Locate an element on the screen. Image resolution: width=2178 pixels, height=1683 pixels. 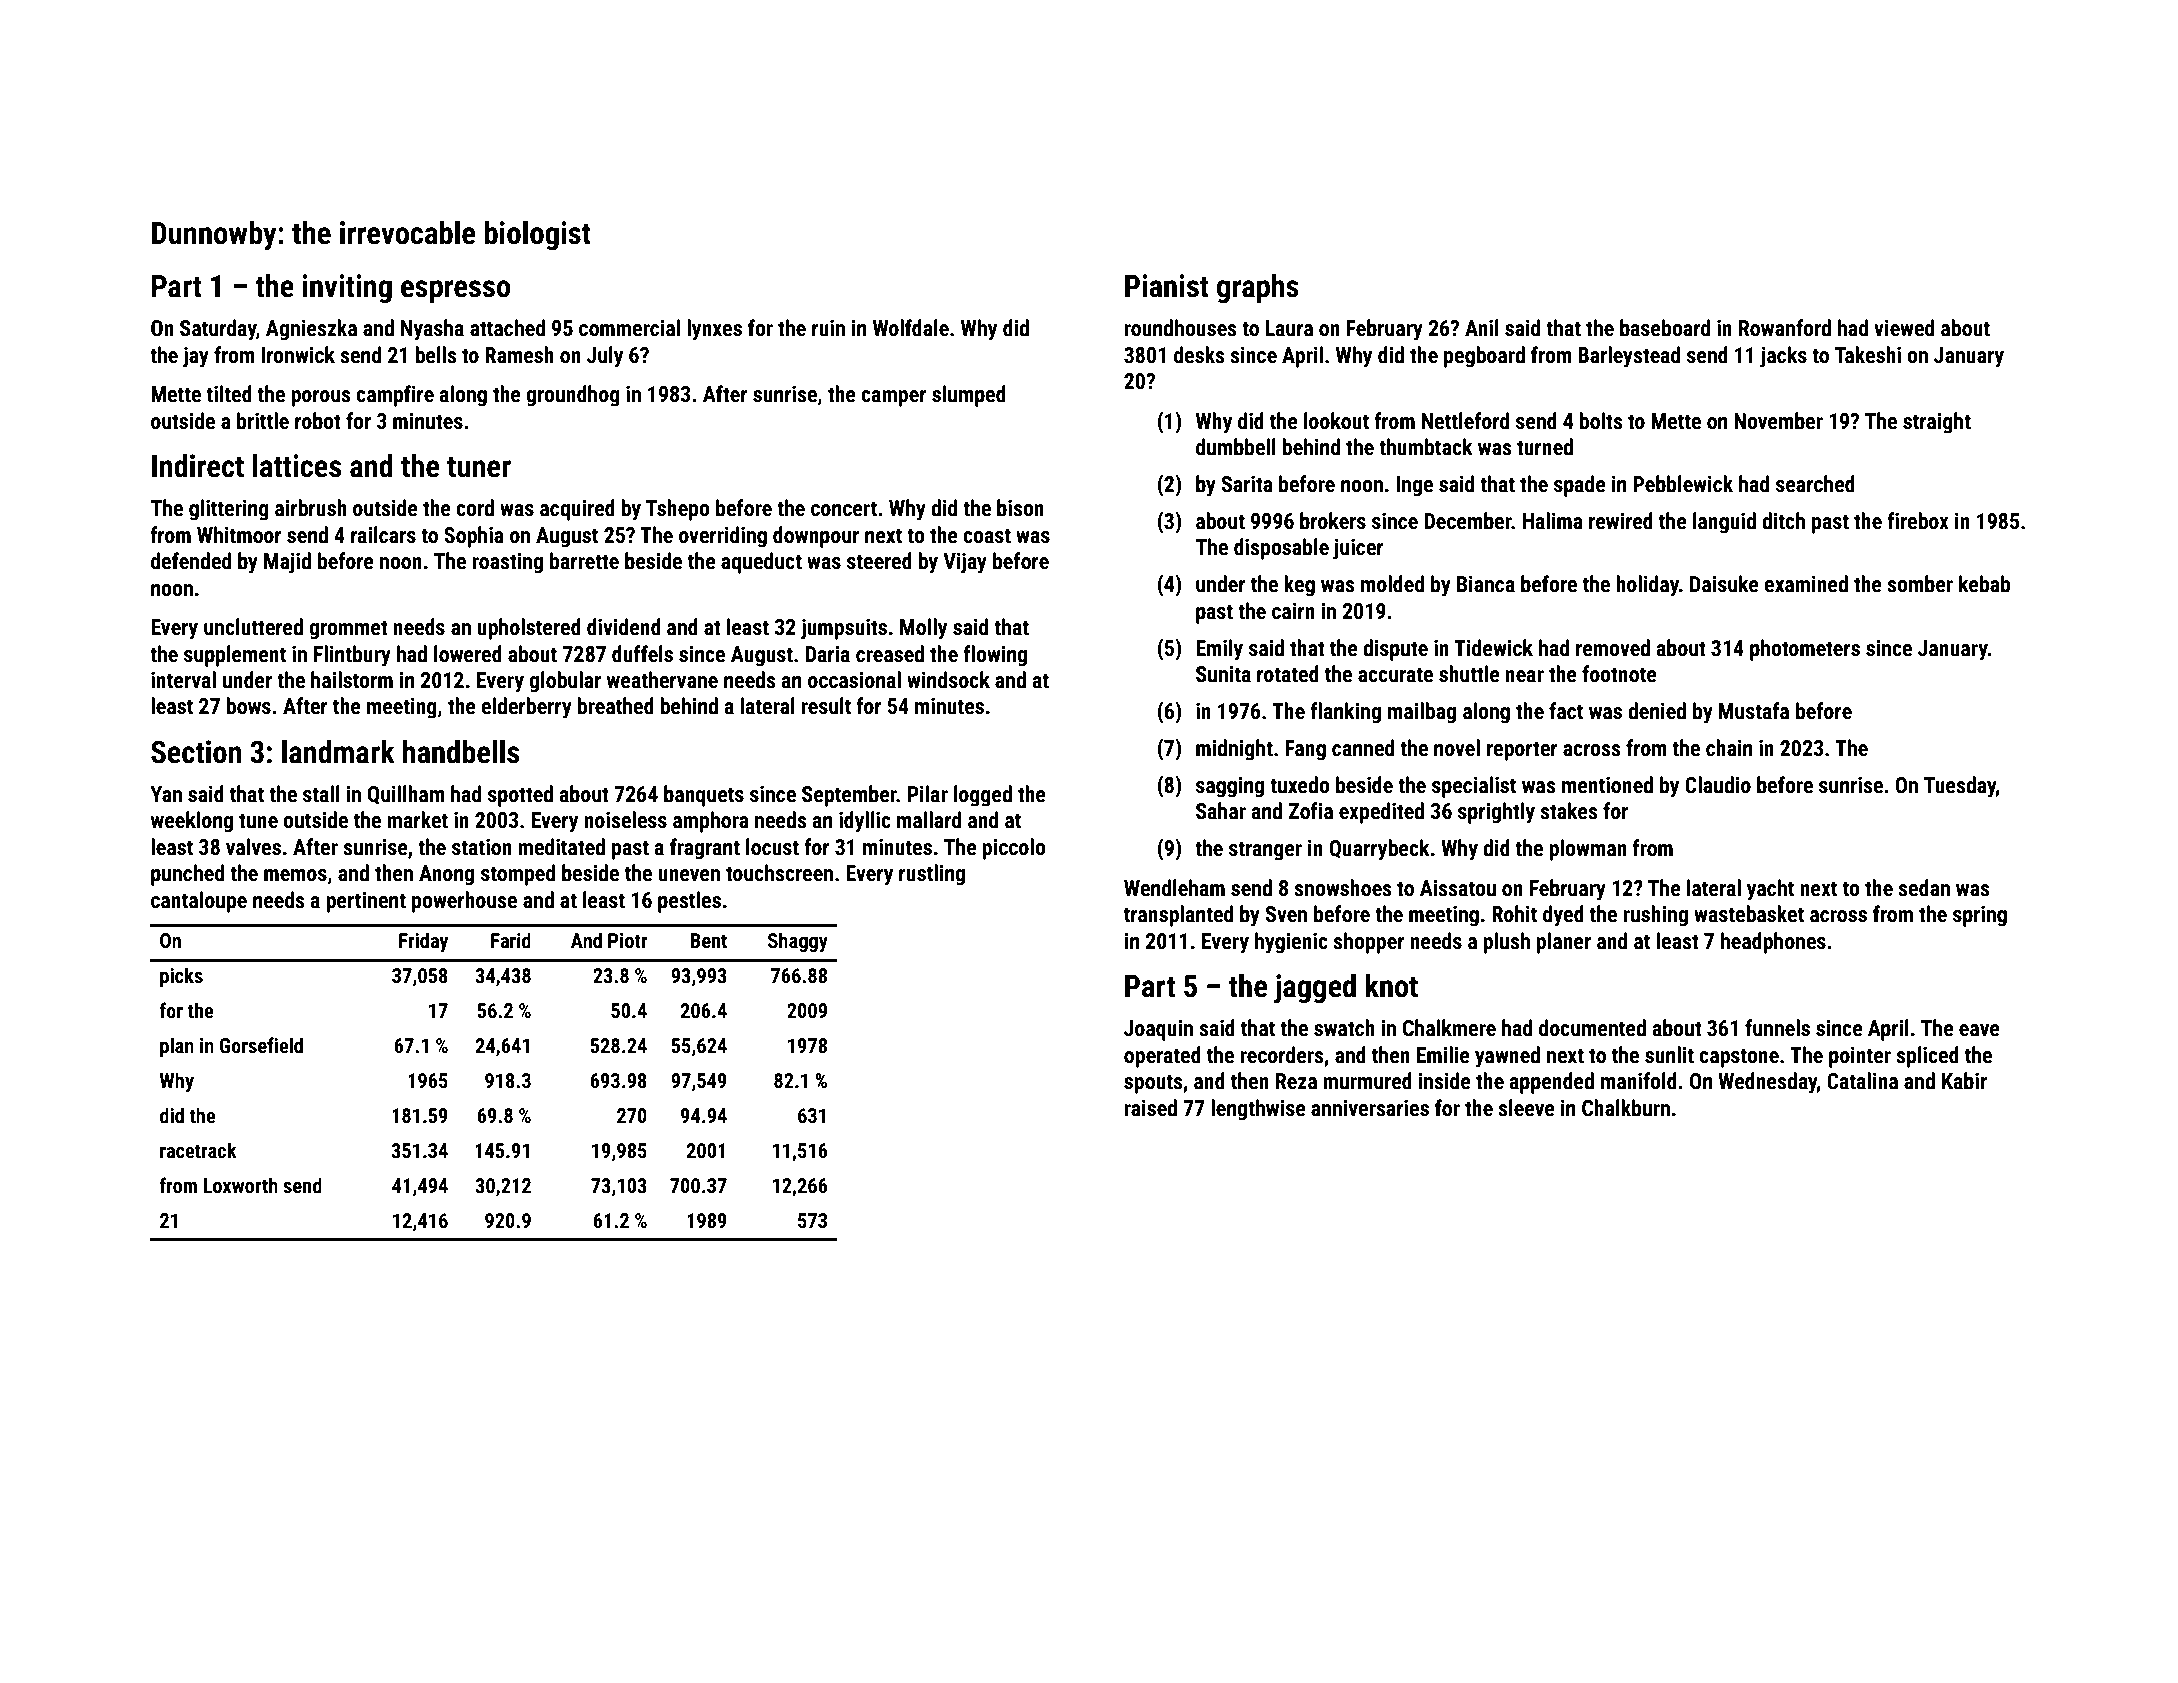
occasional is located at coordinates (854, 680).
